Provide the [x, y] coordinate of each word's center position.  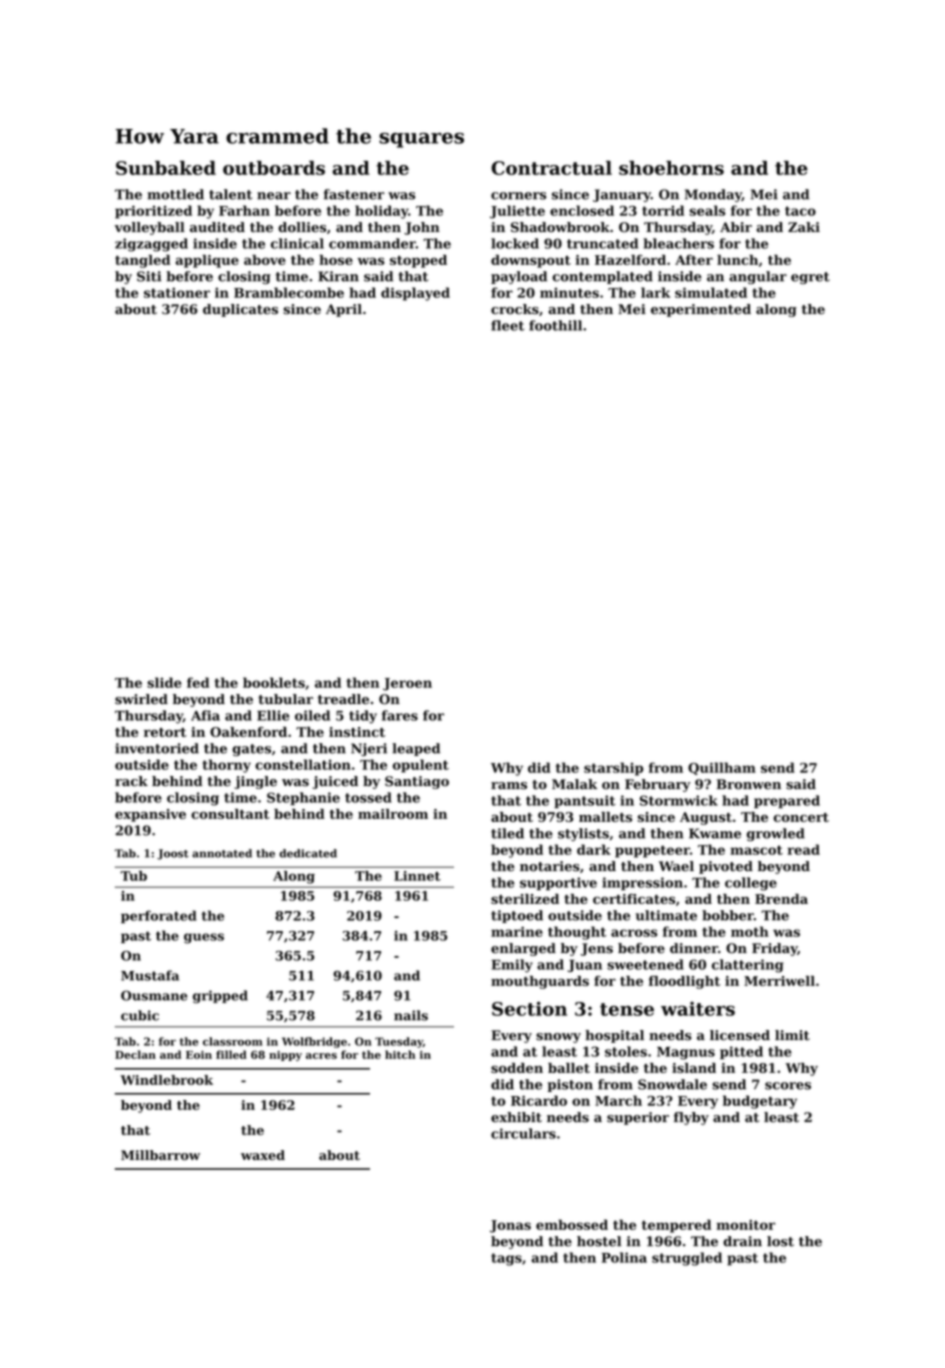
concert [801, 817]
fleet [507, 325]
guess [204, 938]
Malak [574, 784]
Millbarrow [160, 1155]
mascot [756, 850]
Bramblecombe [289, 292]
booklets [274, 682]
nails [411, 1015]
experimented [701, 310]
